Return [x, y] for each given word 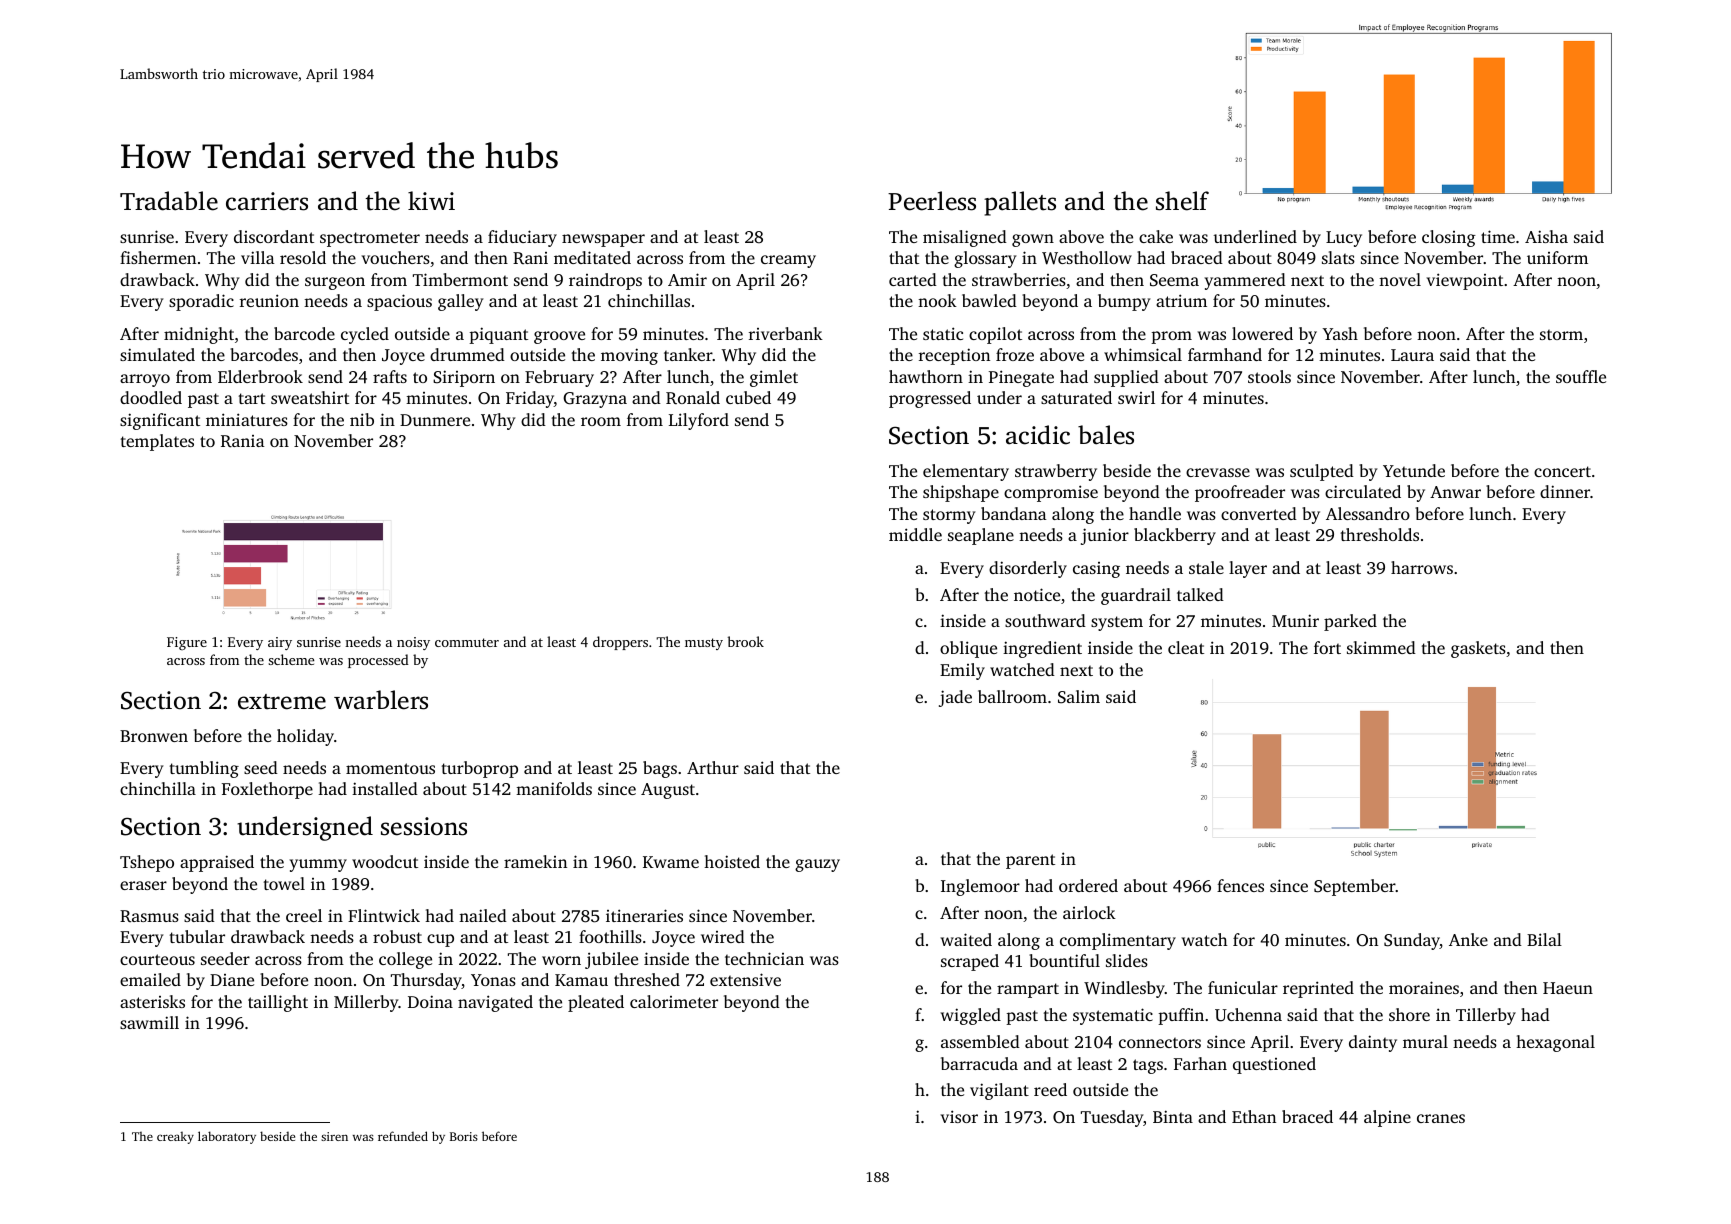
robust [397, 936]
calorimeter [674, 1001]
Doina [430, 1001]
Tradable [169, 201]
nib [362, 419]
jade [955, 698]
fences [1240, 885]
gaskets [1478, 649]
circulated [1363, 491]
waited [966, 939]
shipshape [961, 493]
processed [378, 661]
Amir [687, 279]
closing [1449, 238]
